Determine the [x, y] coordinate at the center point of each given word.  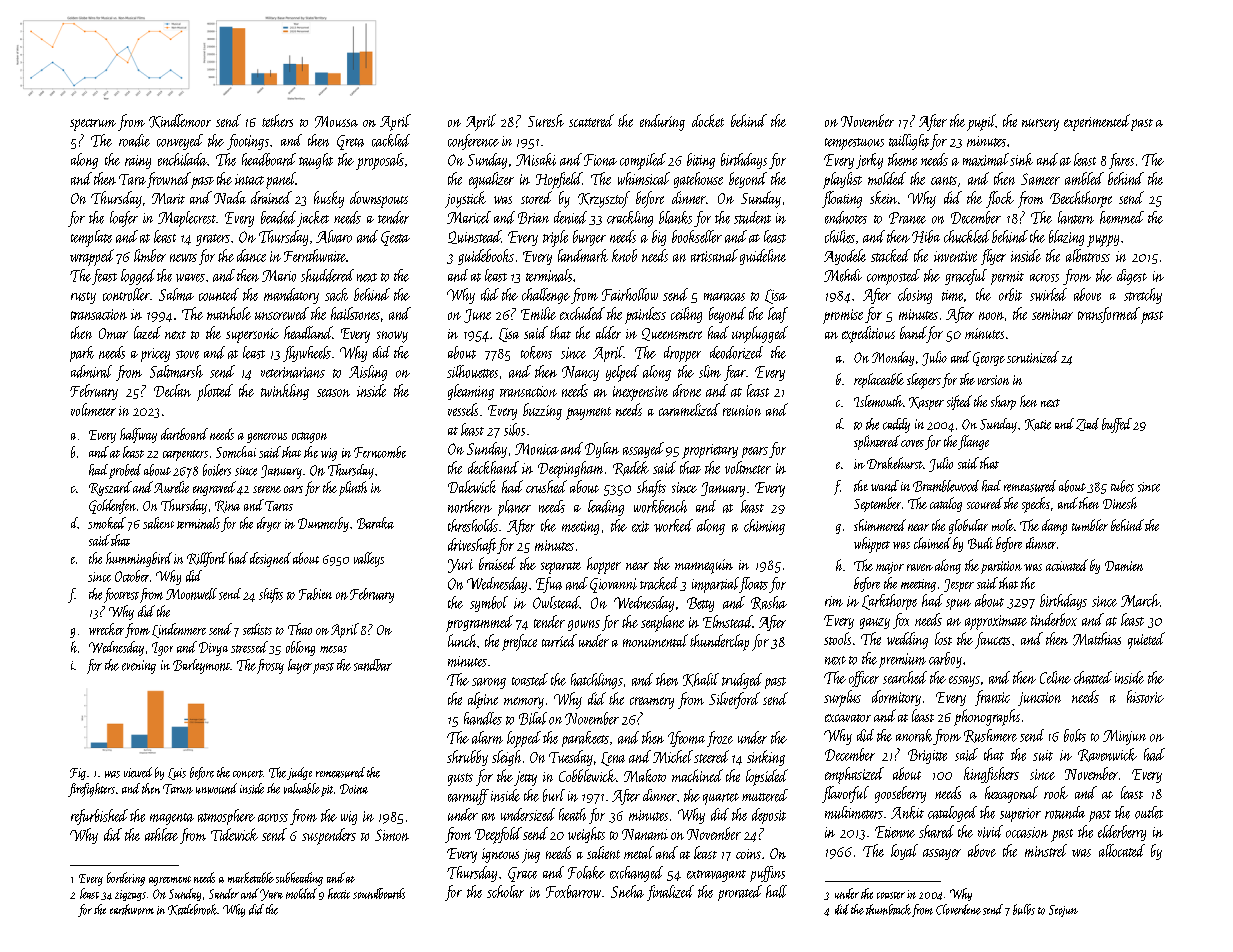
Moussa [336, 122]
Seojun [1063, 911]
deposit [769, 816]
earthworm [132, 909]
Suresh [546, 120]
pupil [981, 122]
